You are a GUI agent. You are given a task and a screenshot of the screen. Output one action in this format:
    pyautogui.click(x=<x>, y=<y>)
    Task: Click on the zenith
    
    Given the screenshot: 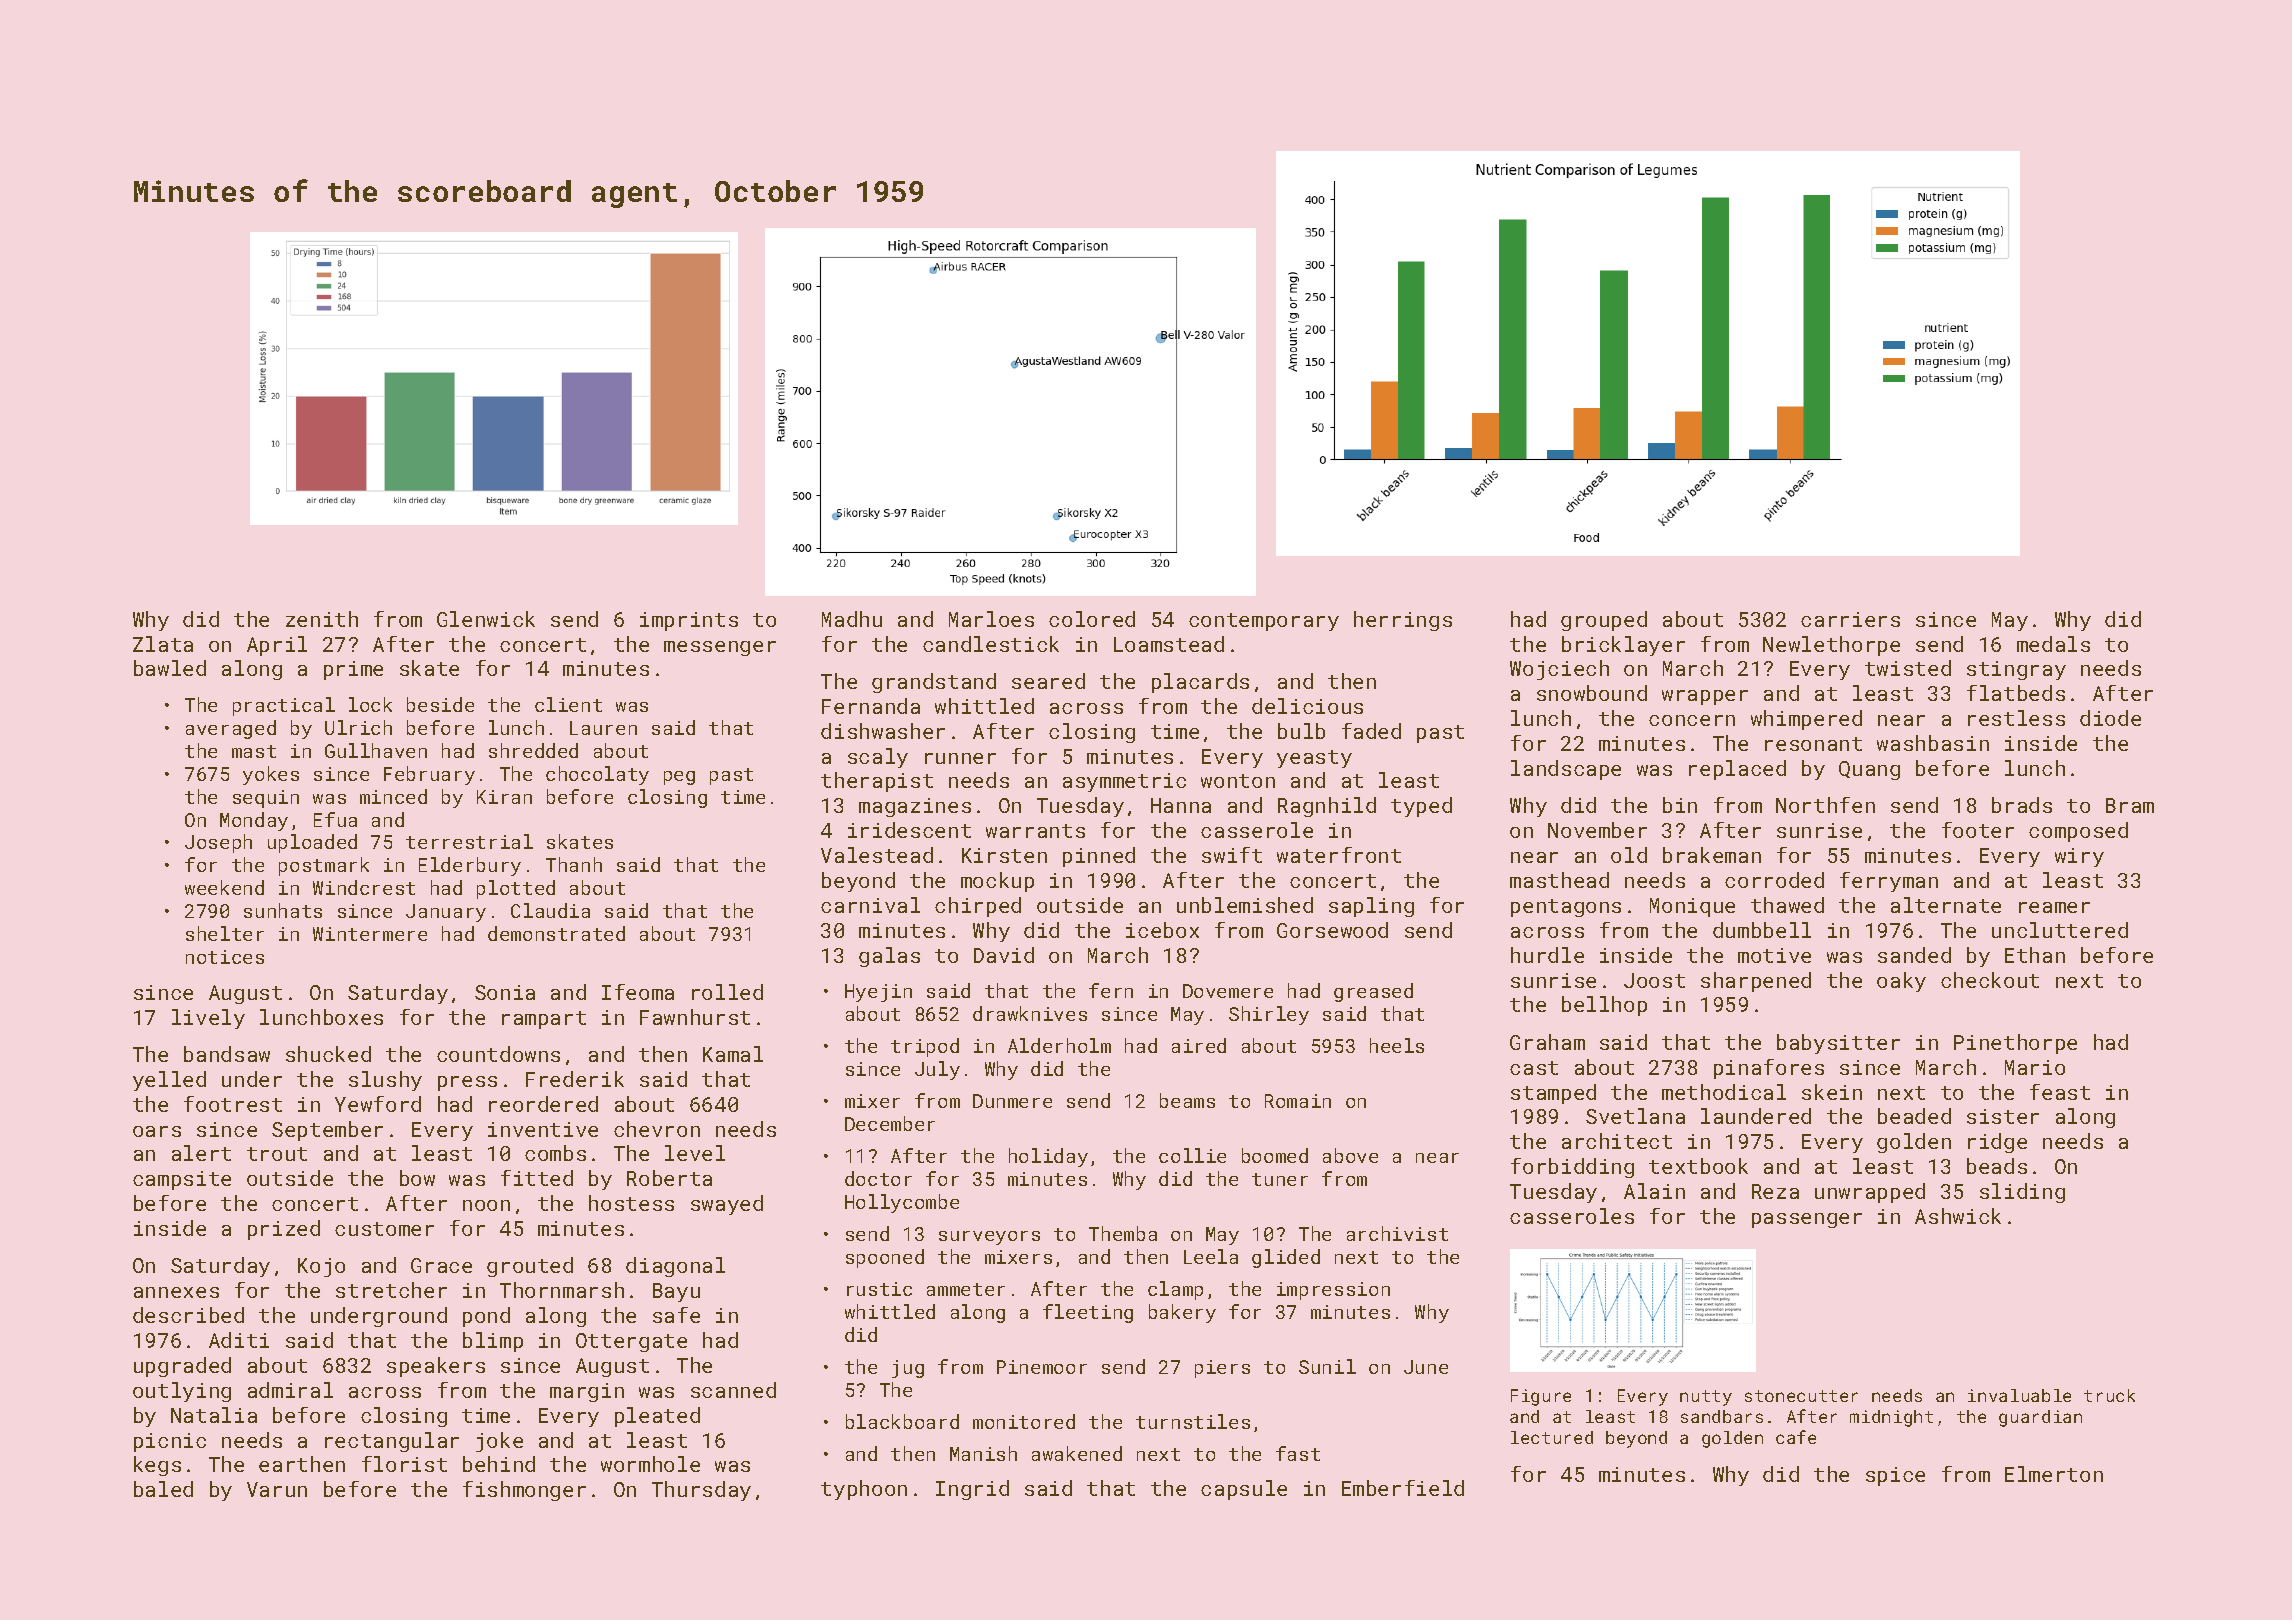 What is the action you would take?
    pyautogui.click(x=322, y=619)
